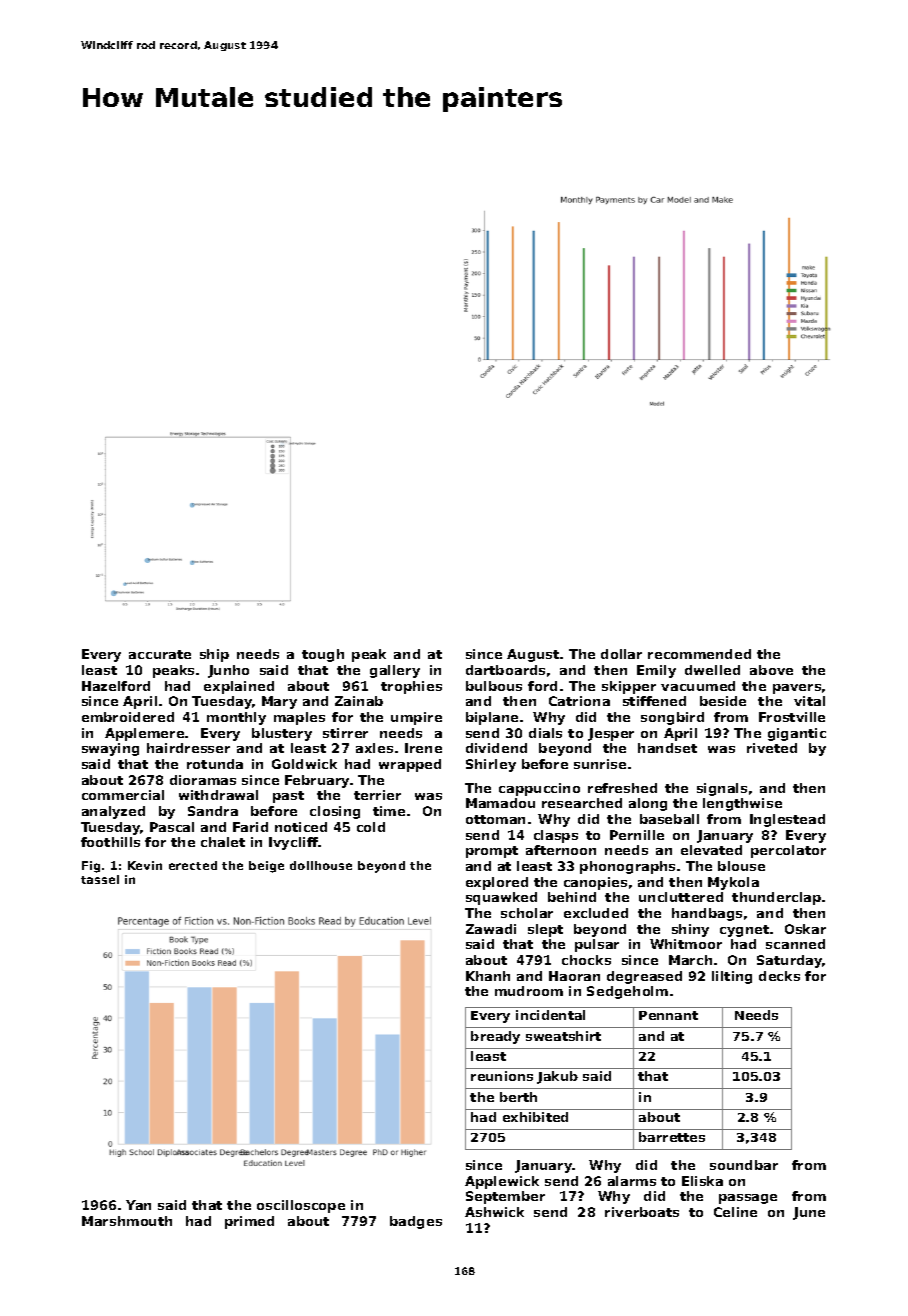 The image size is (908, 1316). I want to click on chalet, so click(223, 842).
